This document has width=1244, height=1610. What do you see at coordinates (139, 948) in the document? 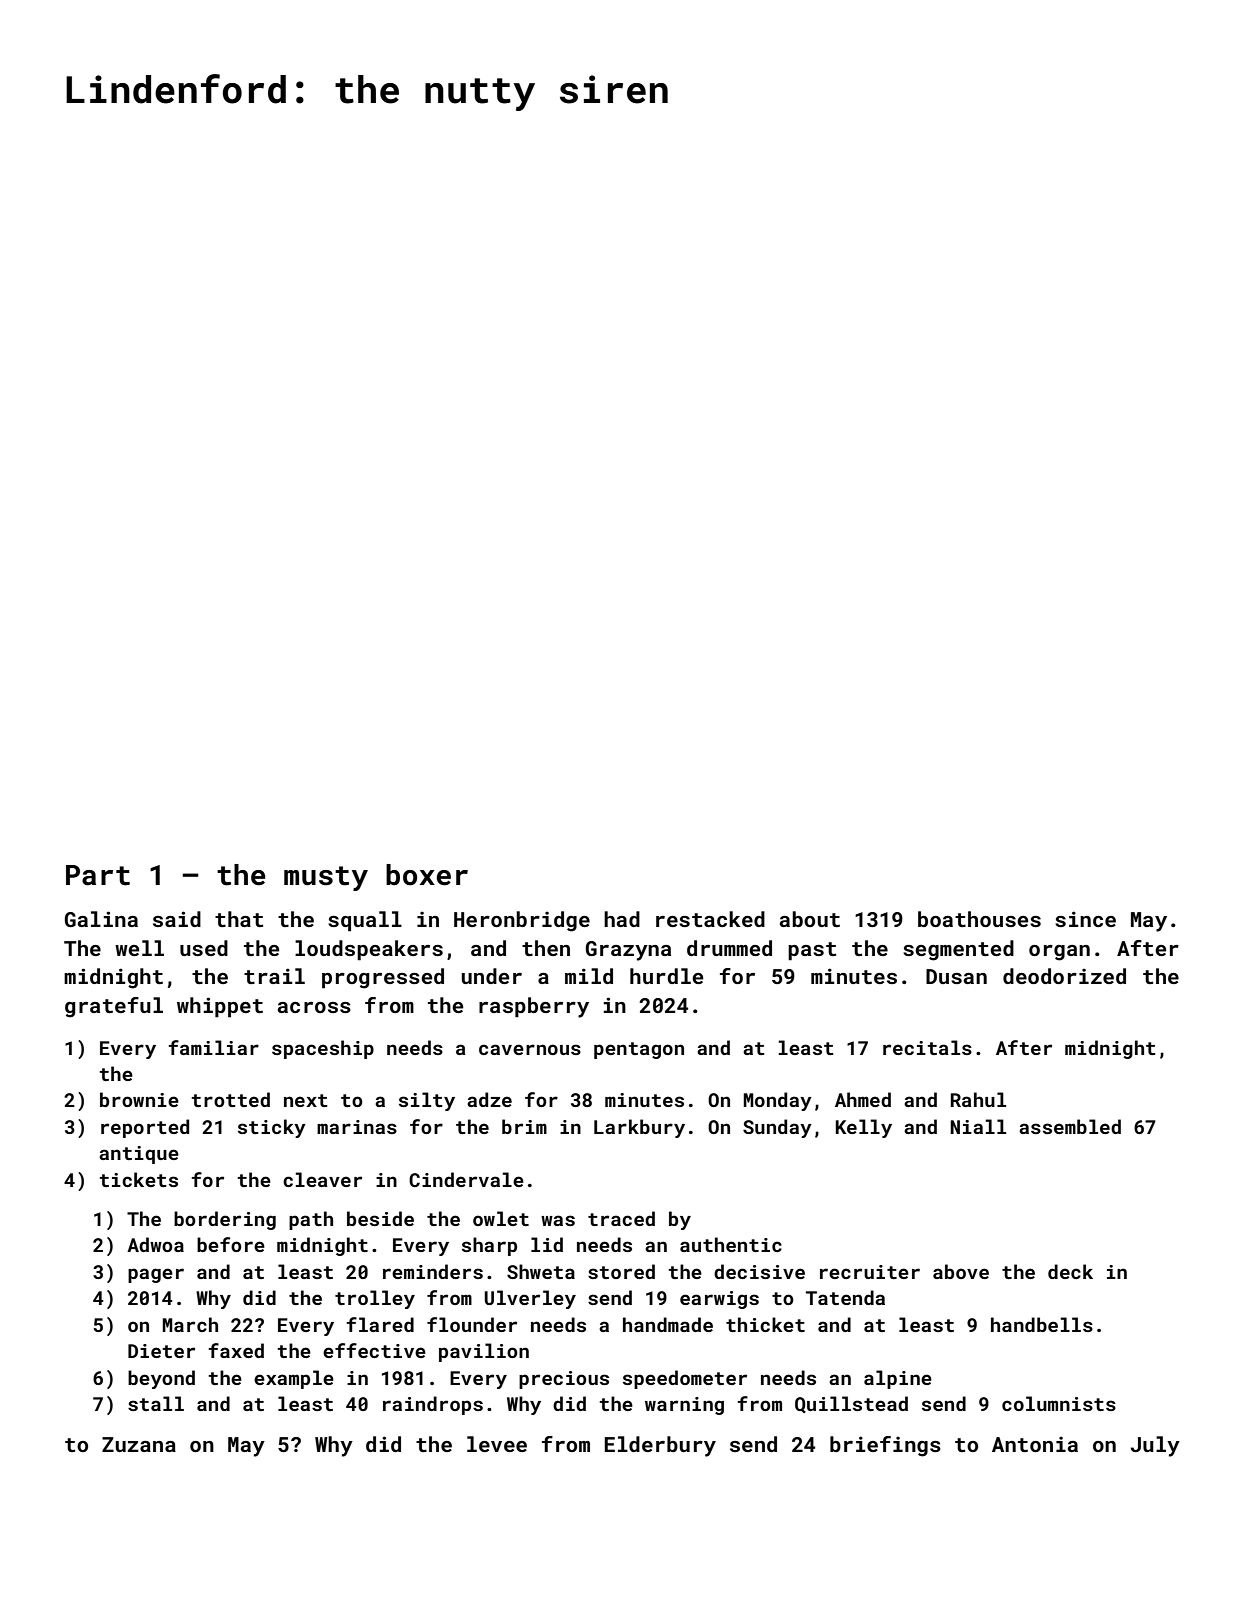
I see `well` at bounding box center [139, 948].
